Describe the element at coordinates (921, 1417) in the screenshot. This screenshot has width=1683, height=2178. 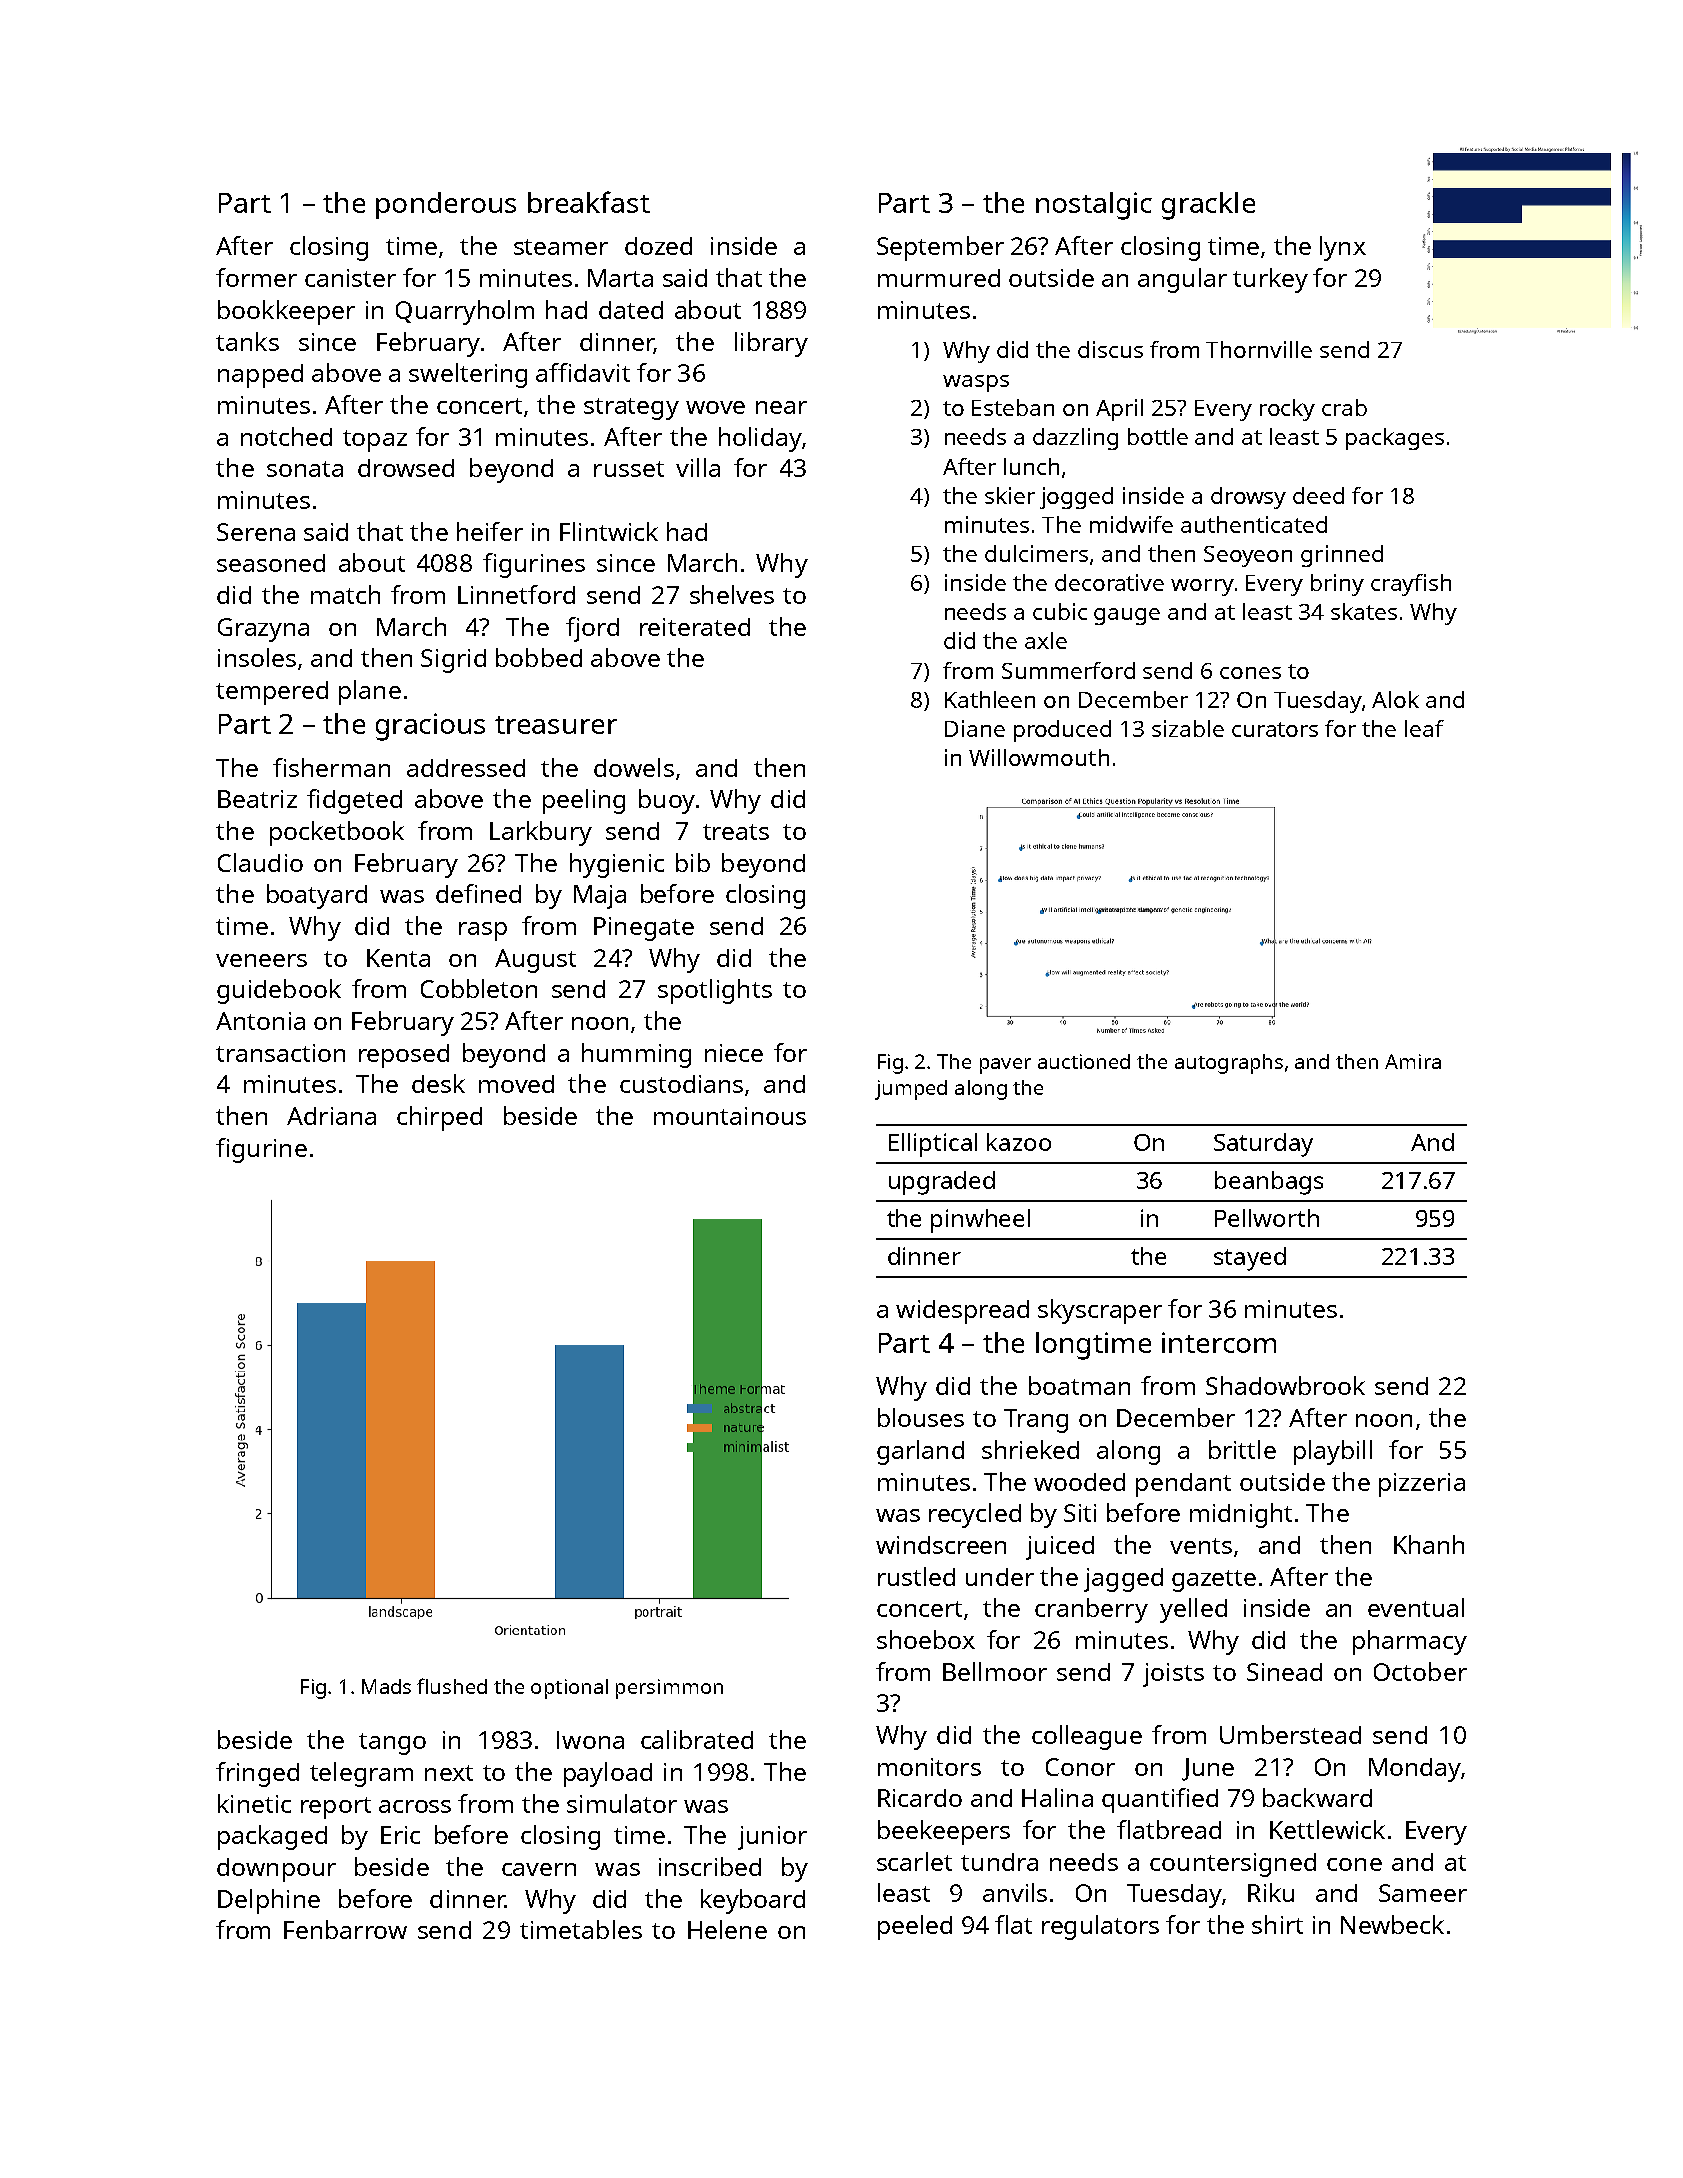
I see `blouses` at that location.
